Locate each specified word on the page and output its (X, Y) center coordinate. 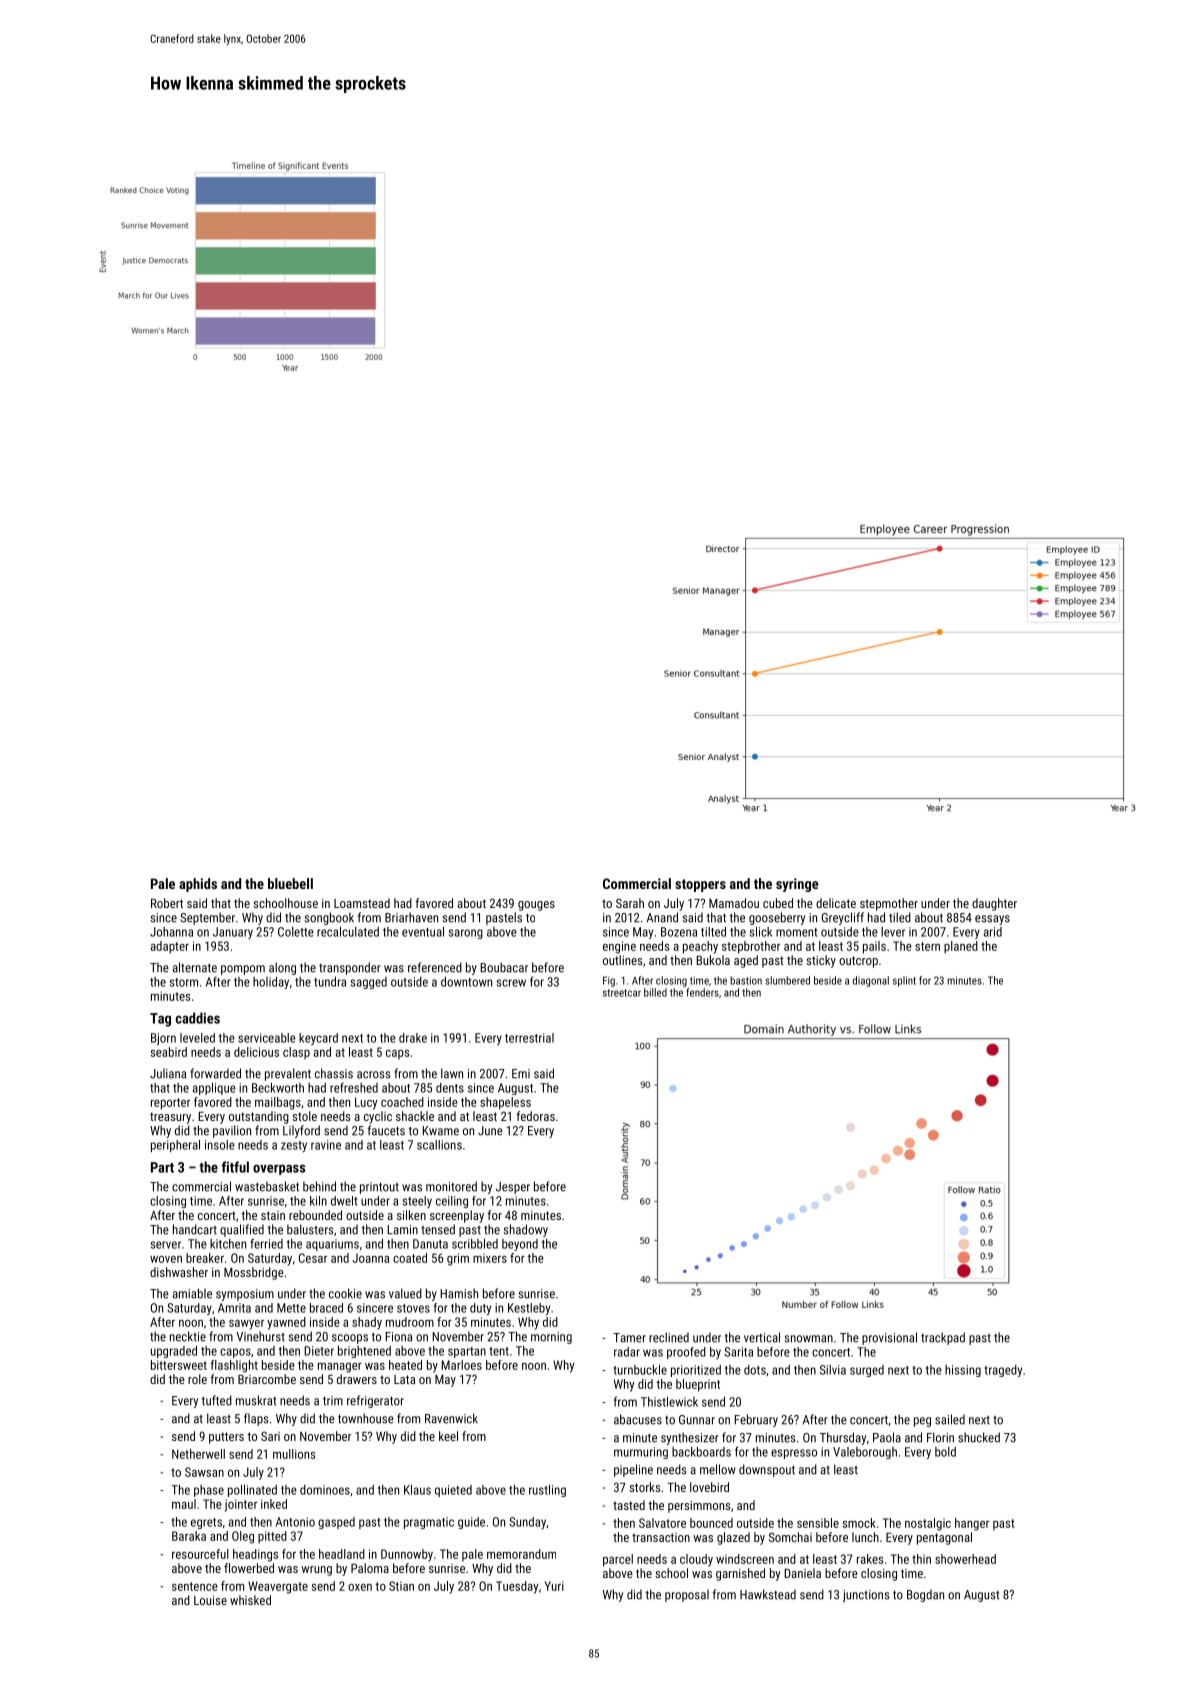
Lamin (402, 1230)
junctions (866, 1596)
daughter (994, 904)
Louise (210, 1600)
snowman (809, 1339)
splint (904, 981)
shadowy (526, 1230)
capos (235, 1353)
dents (450, 1088)
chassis (334, 1073)
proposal (687, 1595)
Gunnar (697, 1420)
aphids (198, 885)
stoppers (700, 885)
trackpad (943, 1338)
